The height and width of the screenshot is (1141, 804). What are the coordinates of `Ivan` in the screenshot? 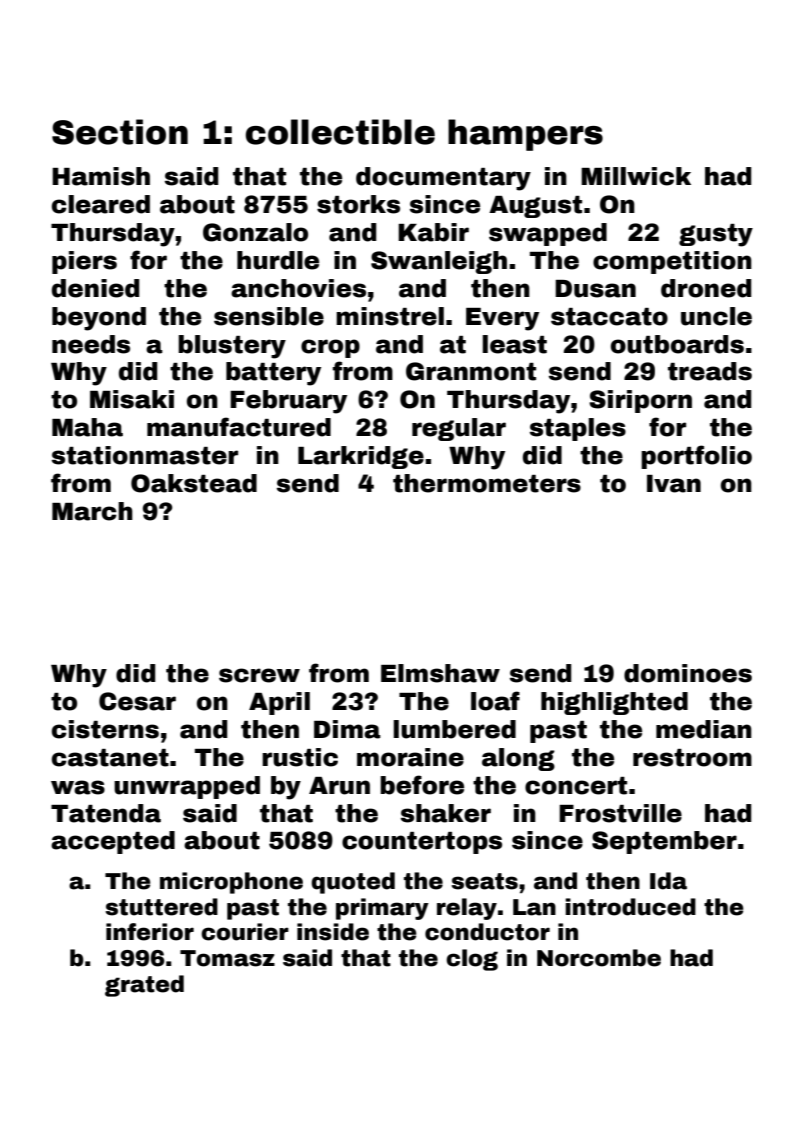 It's located at (674, 484).
